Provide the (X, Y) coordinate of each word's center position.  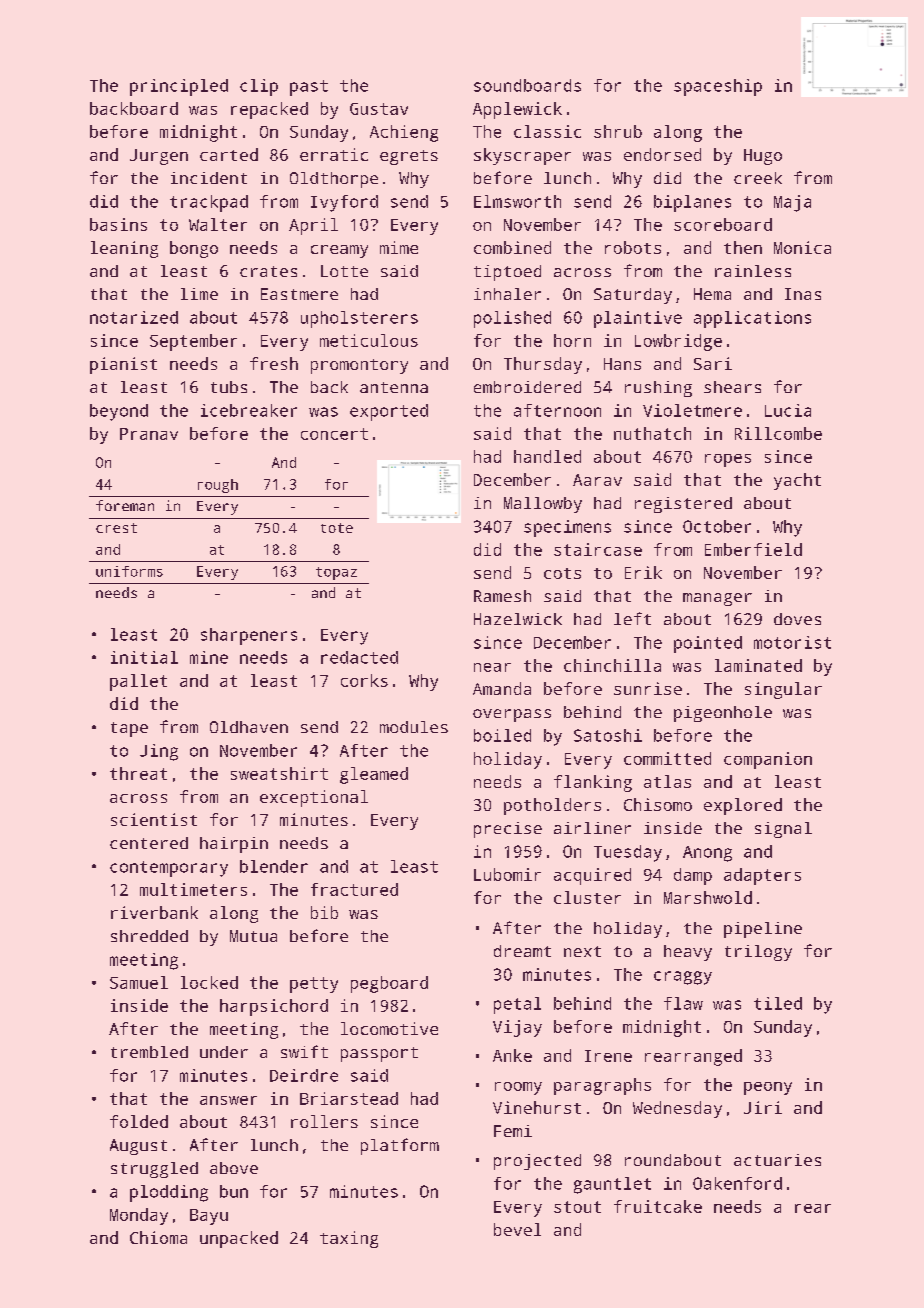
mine (209, 657)
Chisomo (658, 804)
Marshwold (708, 897)
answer (228, 1100)
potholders (552, 806)
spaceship (718, 87)
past (309, 88)
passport (379, 1054)
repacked (269, 110)
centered (149, 843)
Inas (803, 294)
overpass (512, 715)
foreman (125, 505)
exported (389, 412)
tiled (778, 1003)
